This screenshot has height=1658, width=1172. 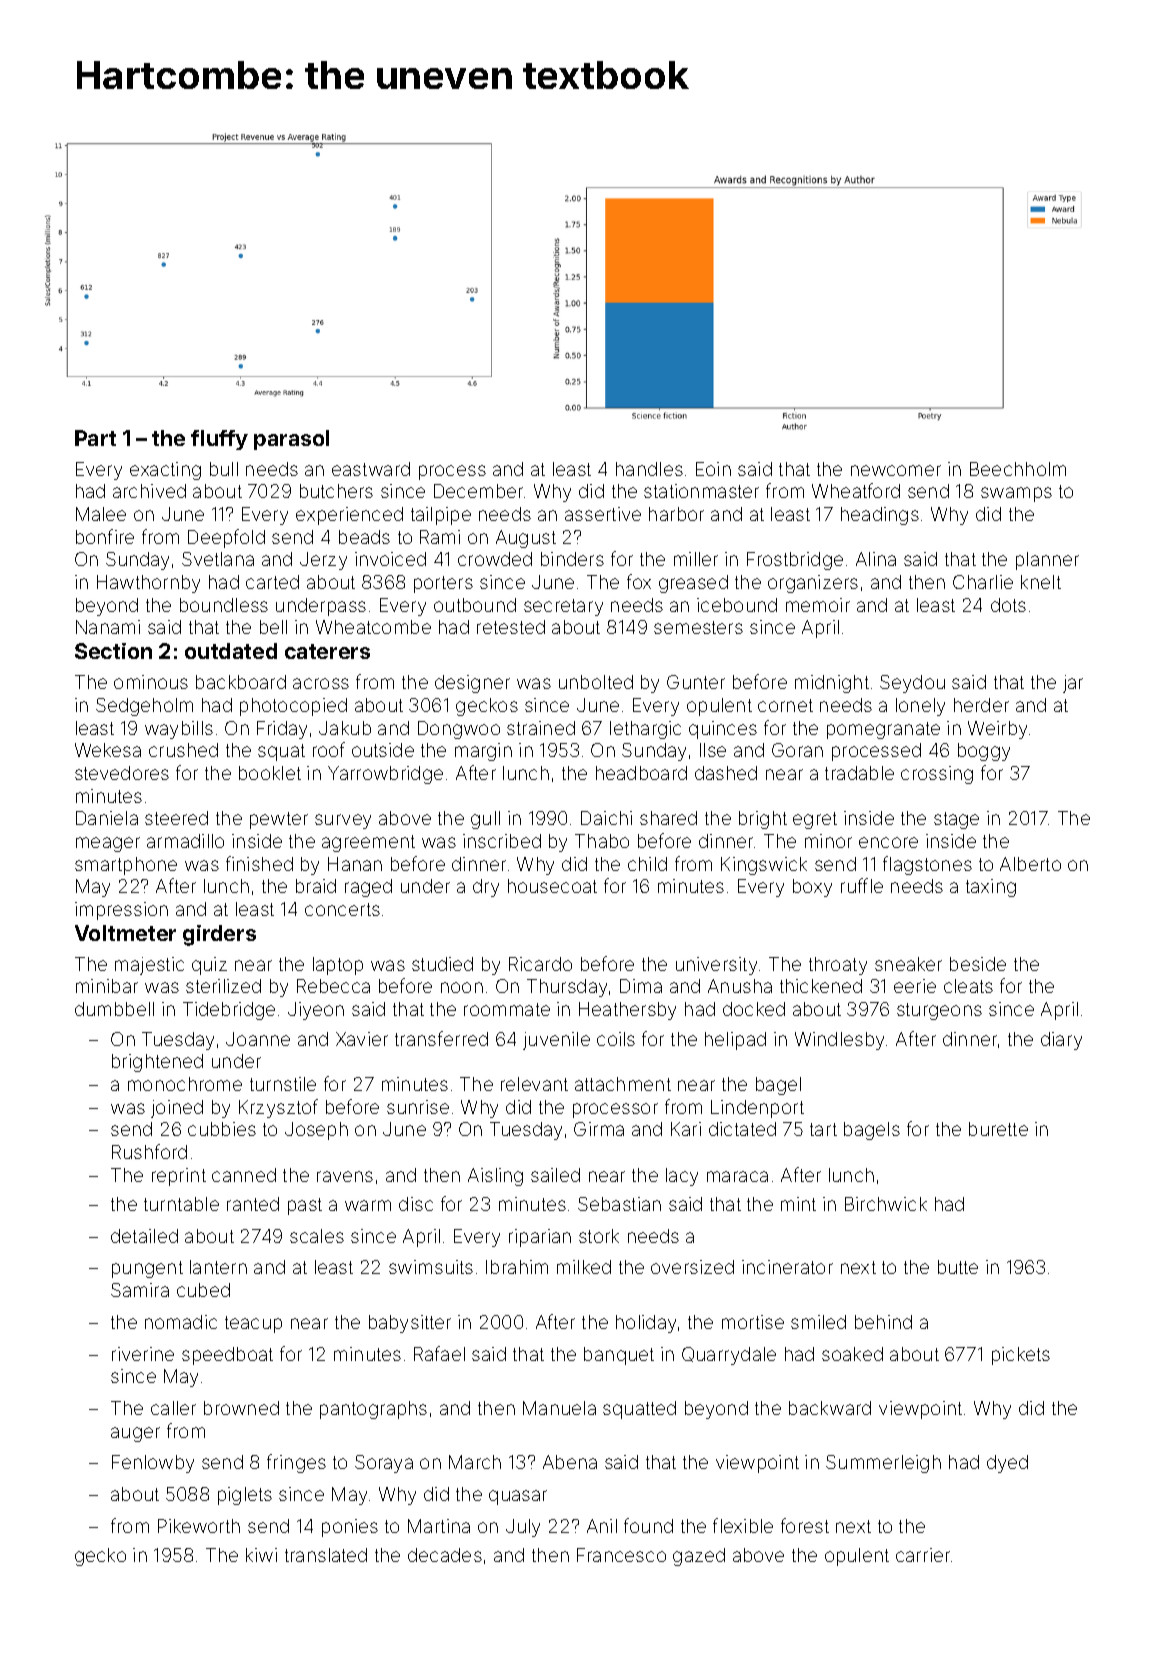 I want to click on burette, so click(x=998, y=1129).
